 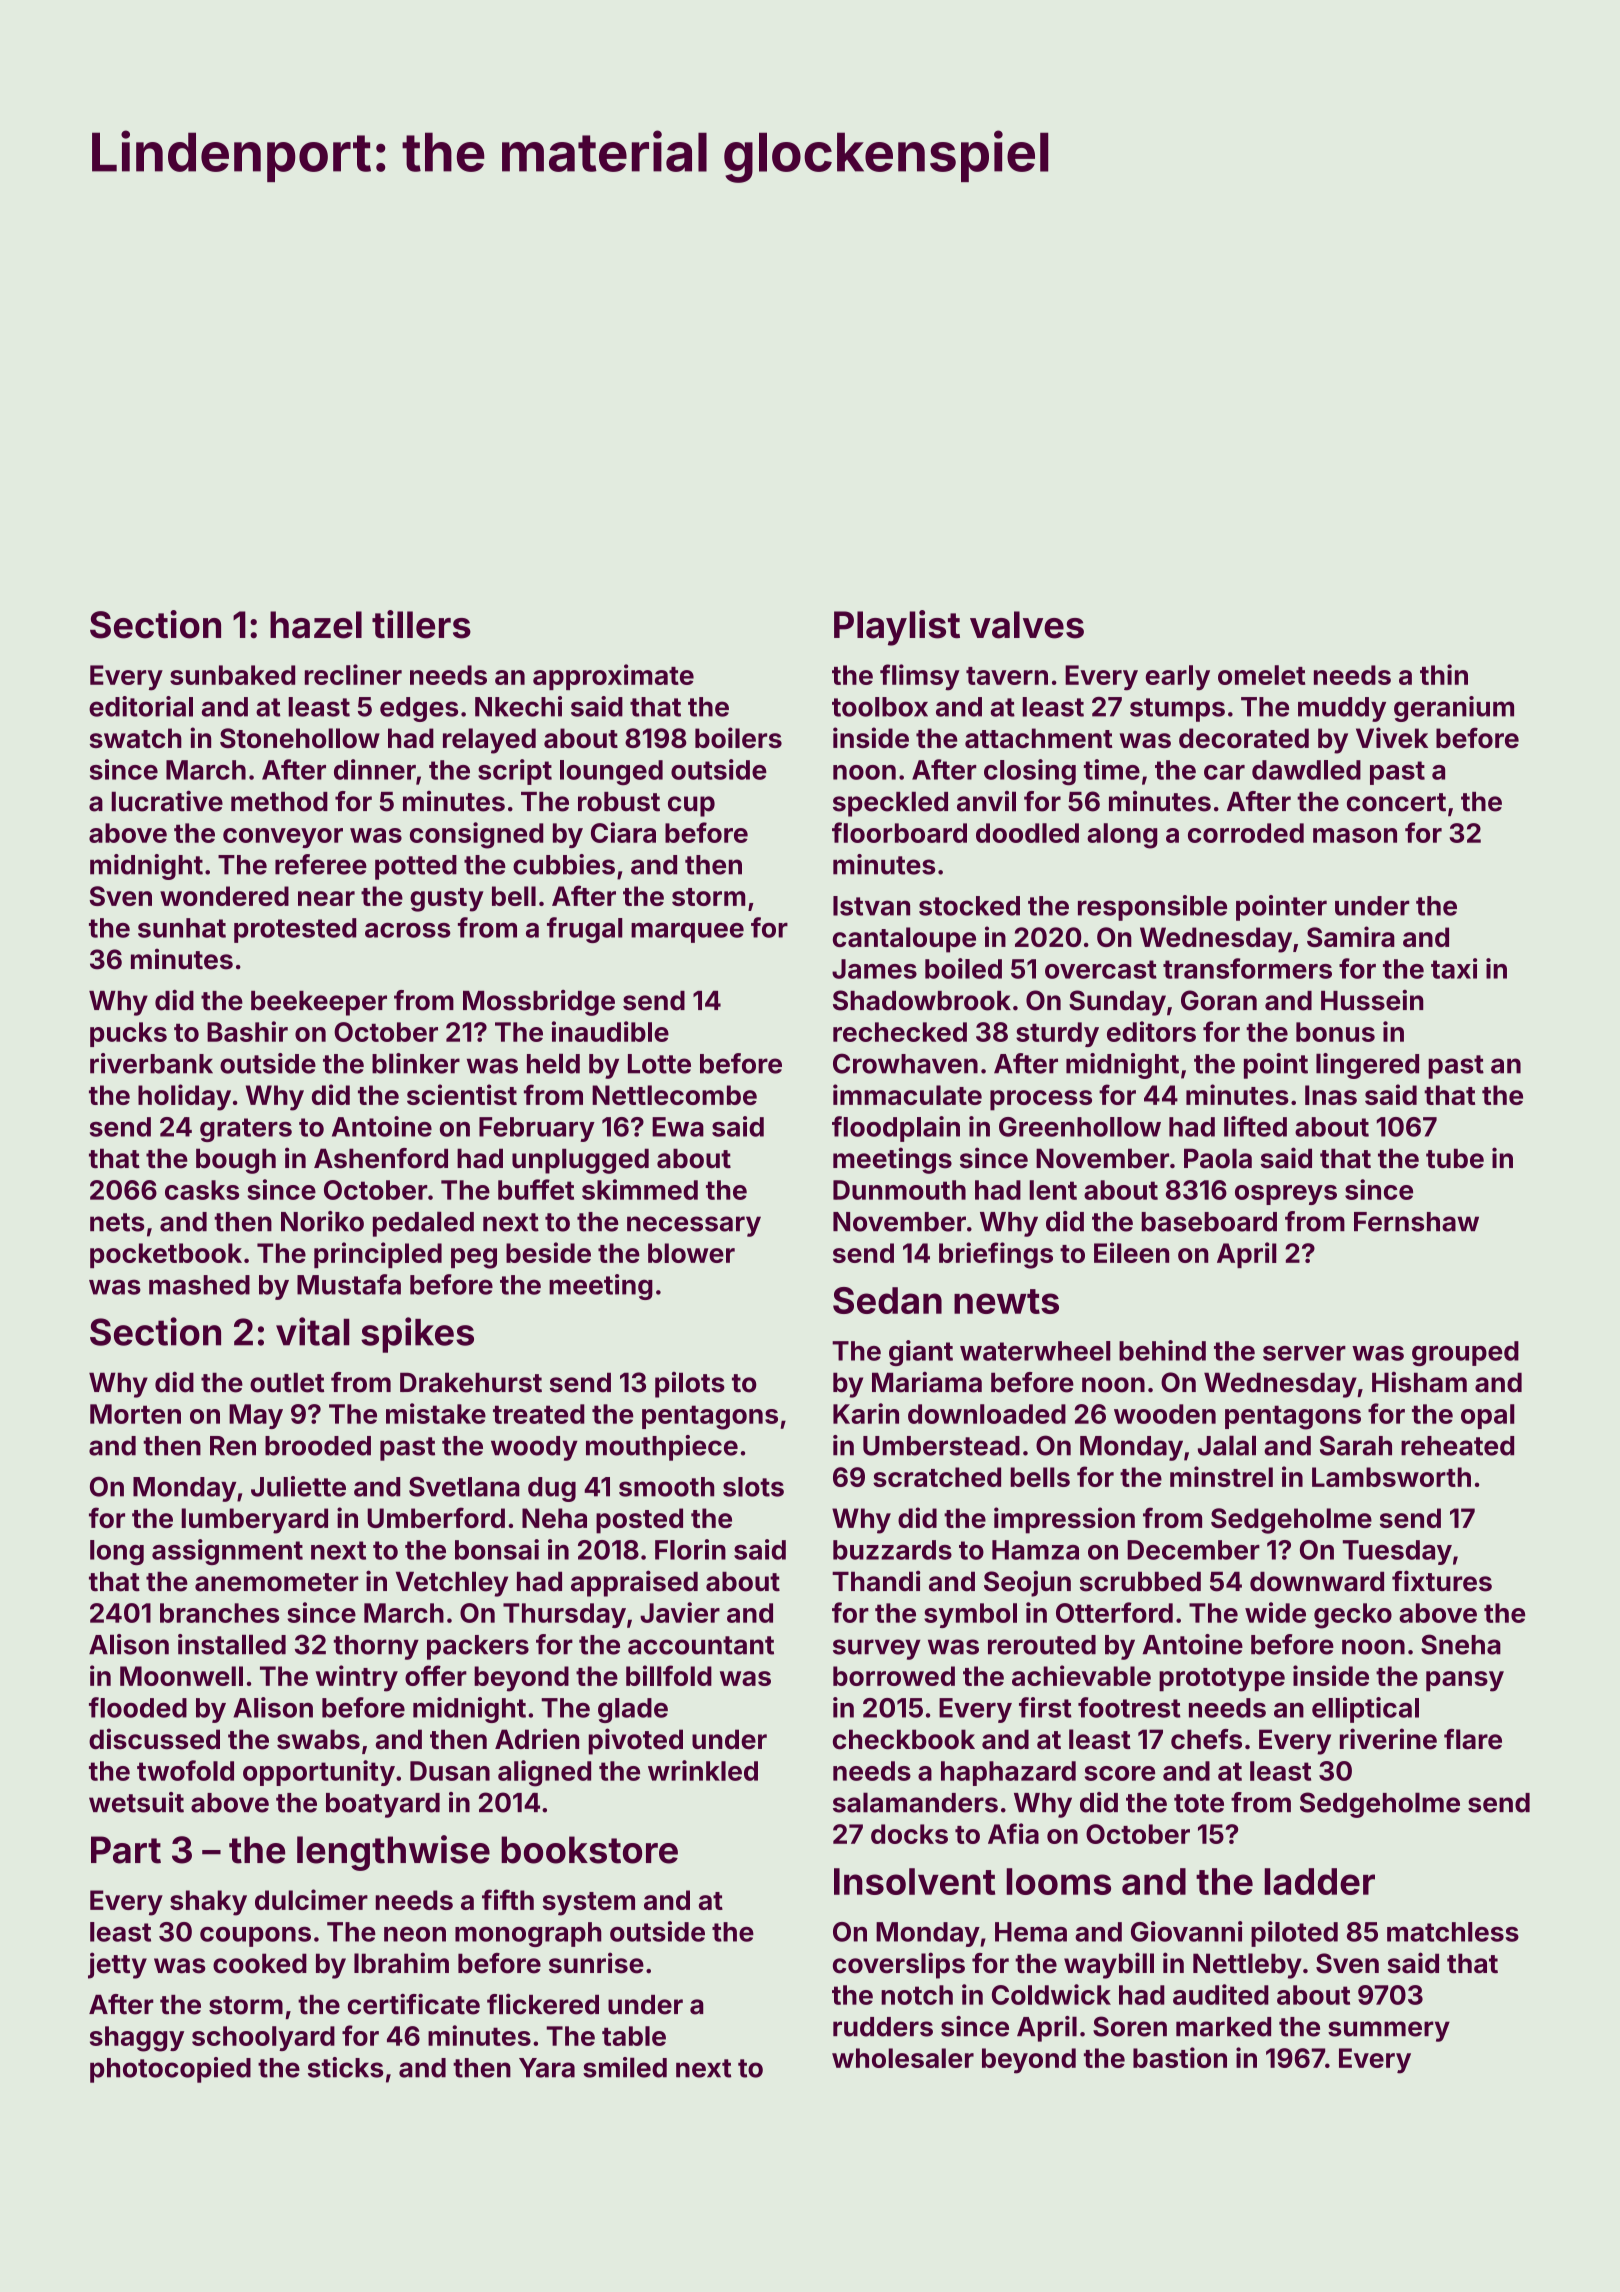 I want to click on blower, so click(x=691, y=1253).
